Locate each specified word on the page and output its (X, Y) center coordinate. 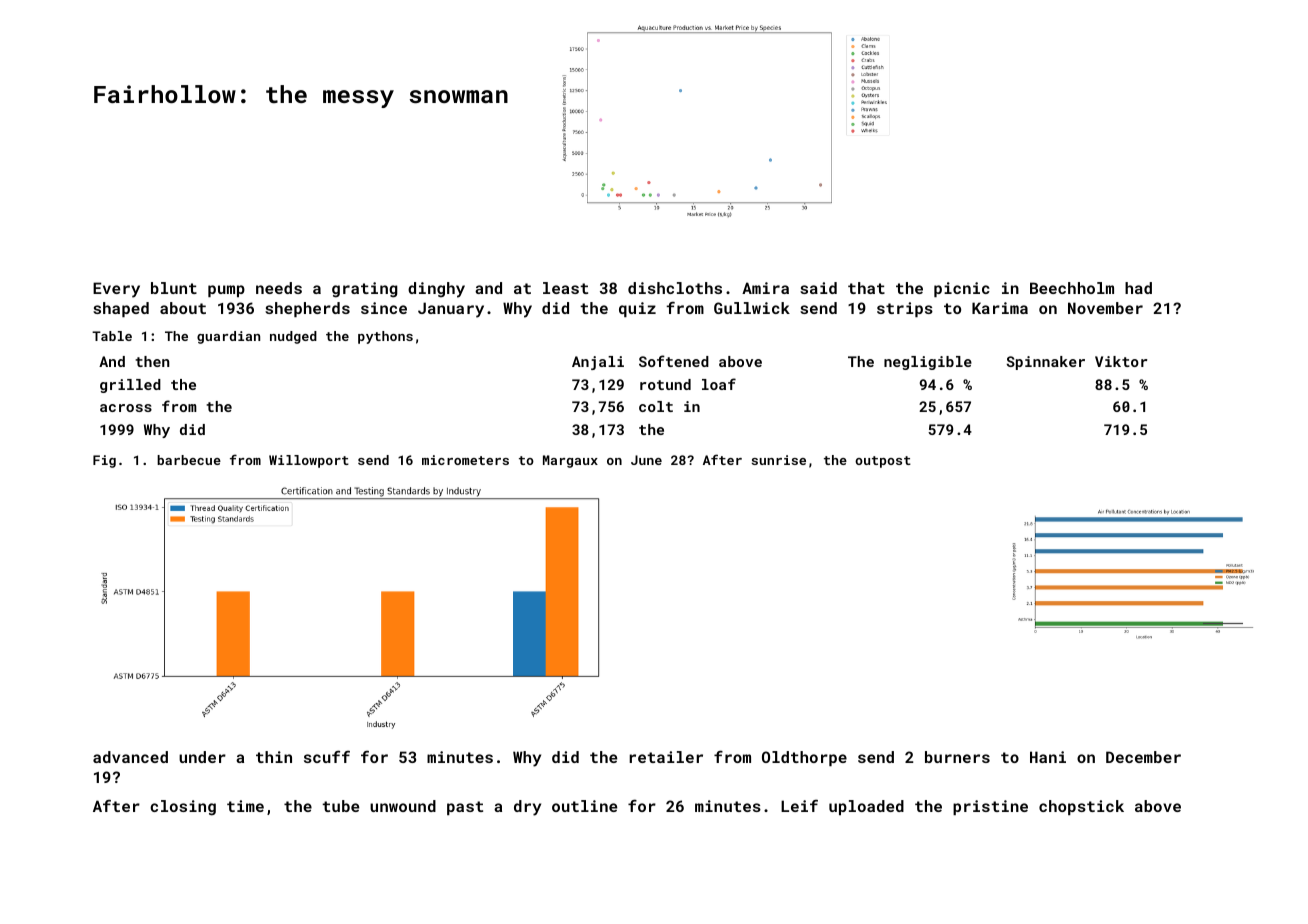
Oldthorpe (804, 758)
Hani (1048, 757)
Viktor (1121, 361)
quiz (637, 309)
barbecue (189, 460)
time (245, 806)
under (202, 757)
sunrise (779, 460)
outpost (883, 462)
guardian (228, 337)
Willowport (309, 461)
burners (957, 757)
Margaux (570, 461)
